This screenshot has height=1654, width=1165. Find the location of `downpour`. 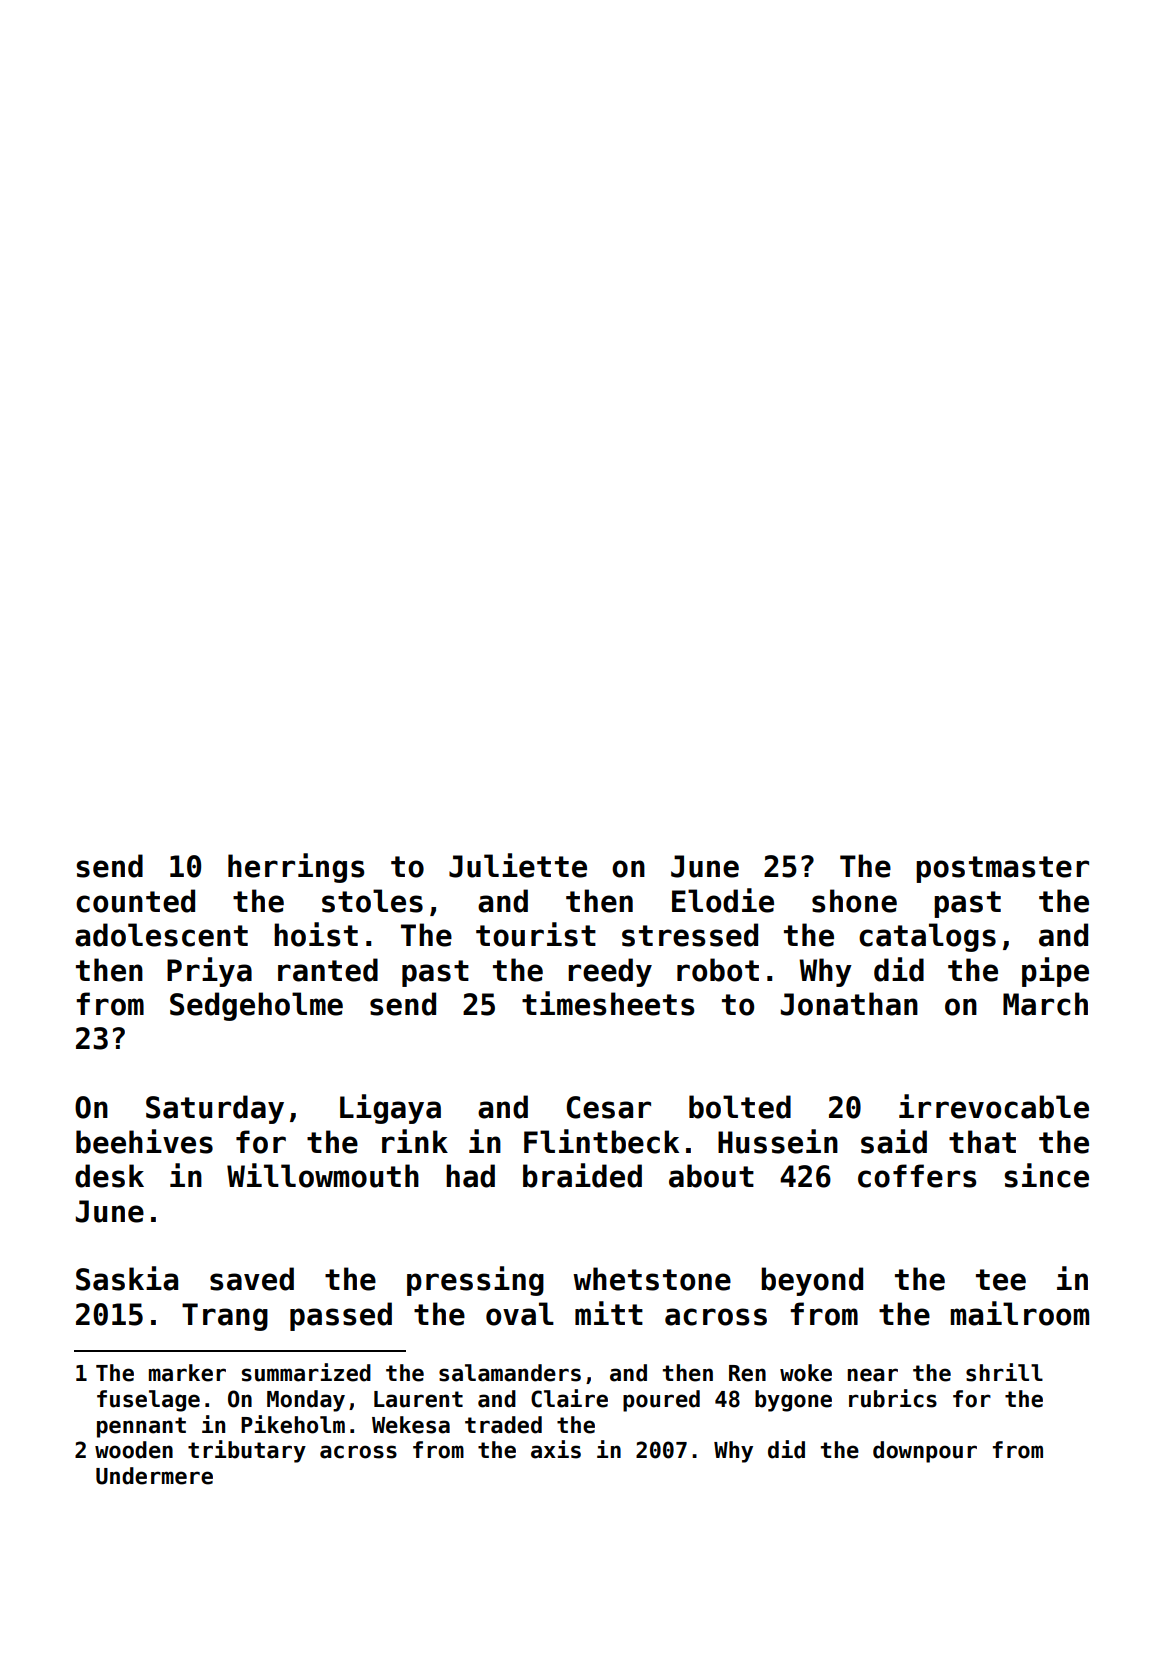

downpour is located at coordinates (925, 1452).
